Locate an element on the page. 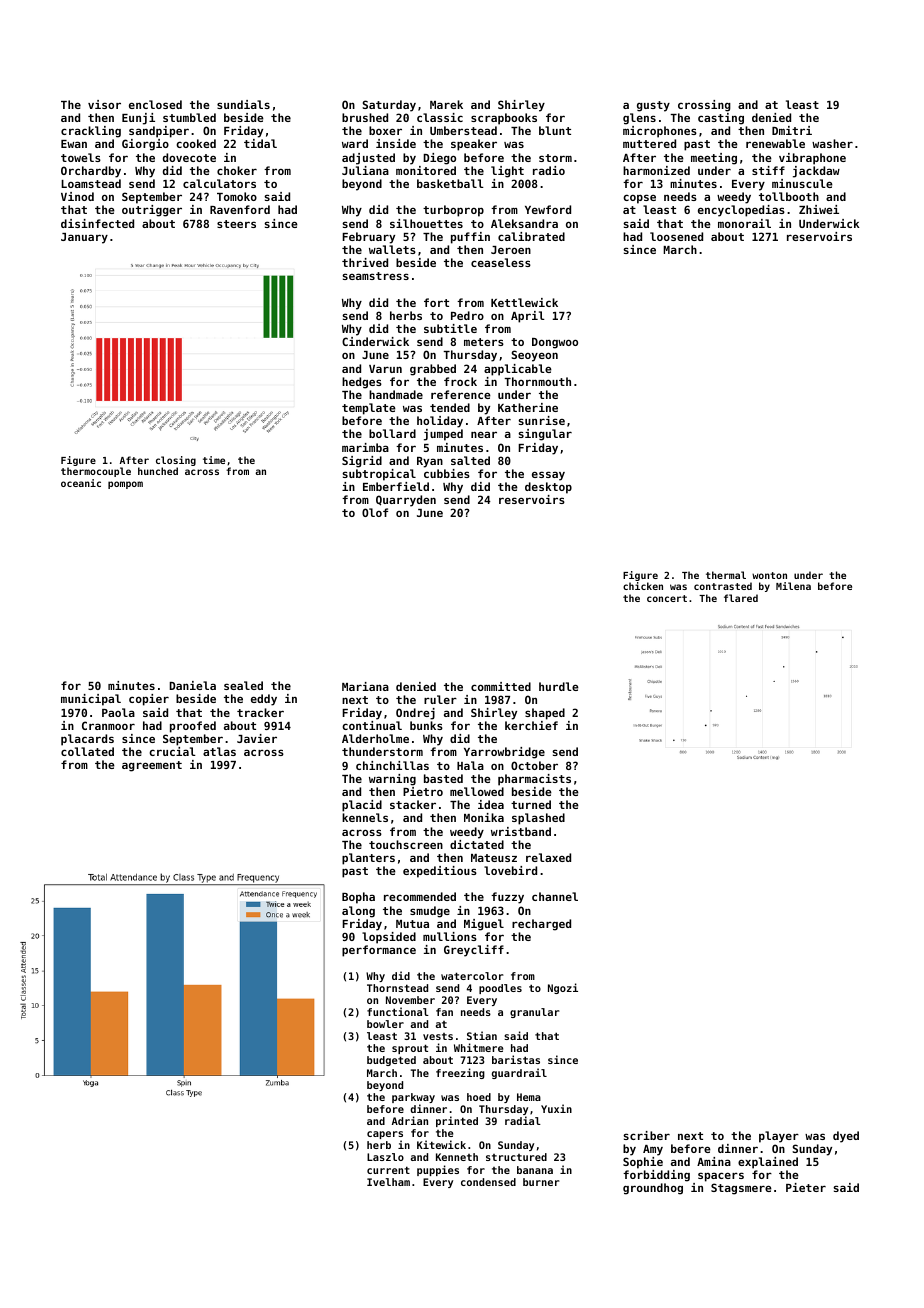 The height and width of the page is (1308, 924). Ivelham is located at coordinates (388, 1182).
